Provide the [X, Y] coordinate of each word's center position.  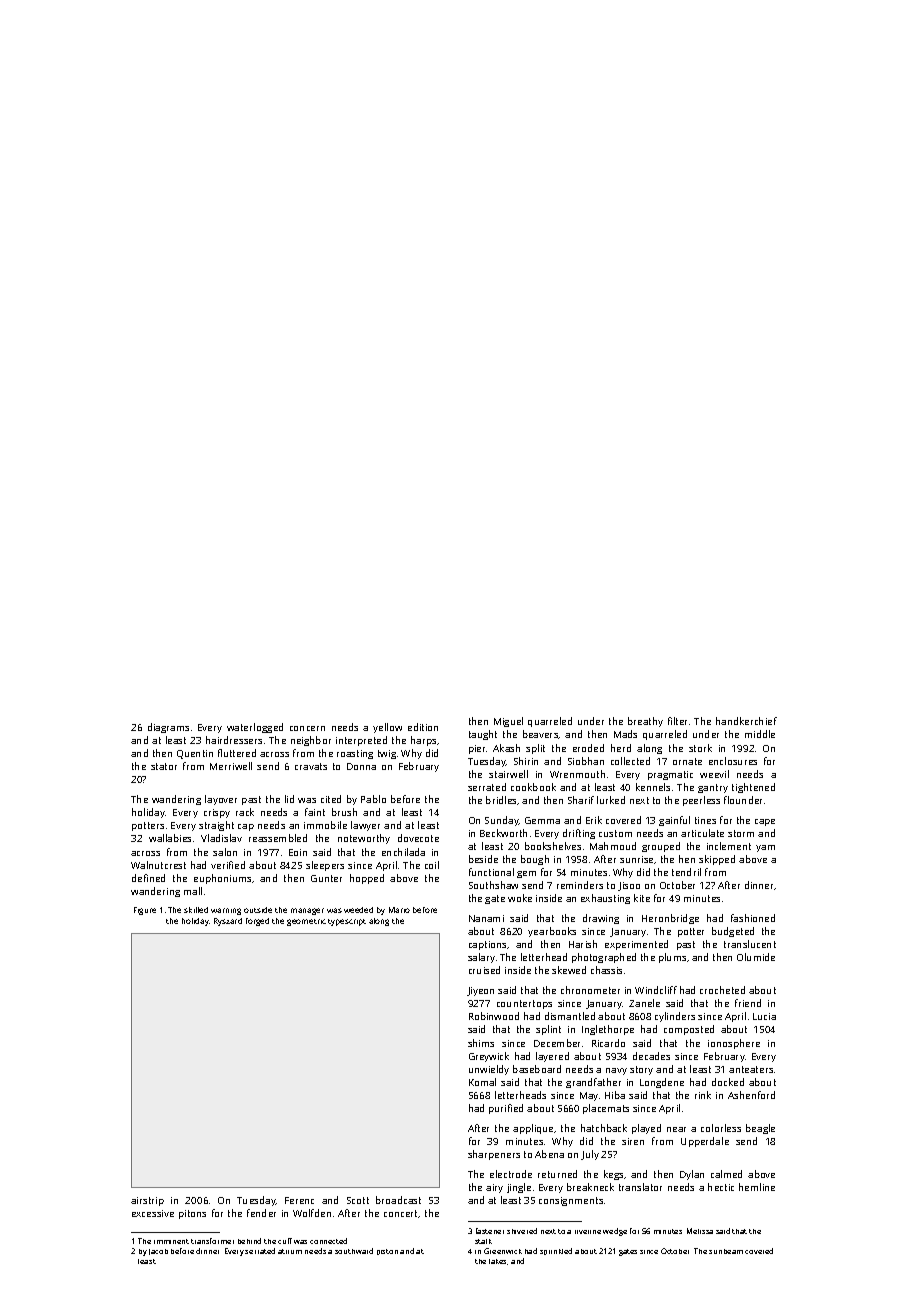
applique [533, 1129]
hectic [721, 1187]
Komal [482, 1082]
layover [221, 800]
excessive [153, 1213]
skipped [717, 860]
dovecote [418, 838]
